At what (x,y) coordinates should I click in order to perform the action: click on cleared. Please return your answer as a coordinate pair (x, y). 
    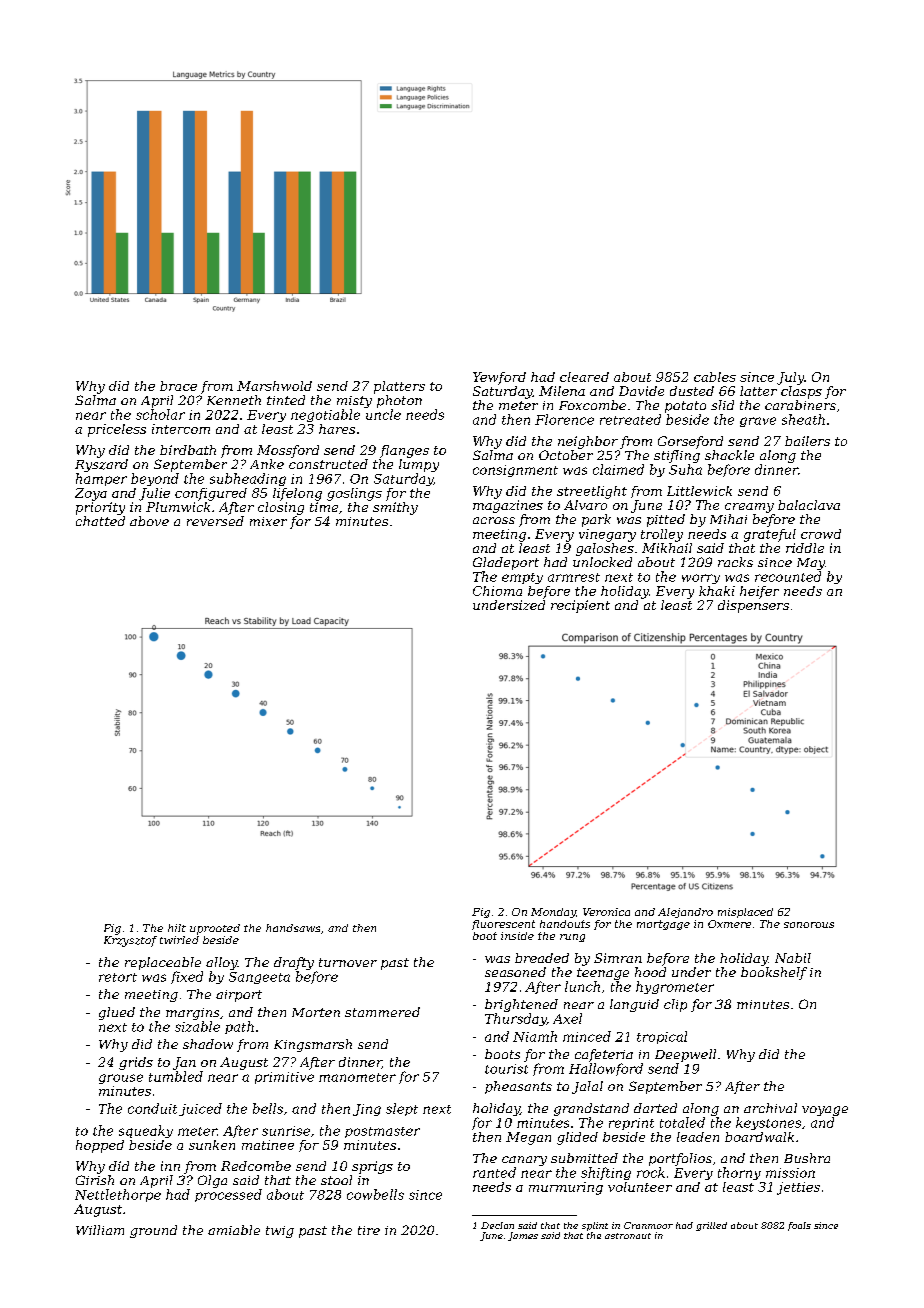
    Looking at the image, I should click on (584, 377).
